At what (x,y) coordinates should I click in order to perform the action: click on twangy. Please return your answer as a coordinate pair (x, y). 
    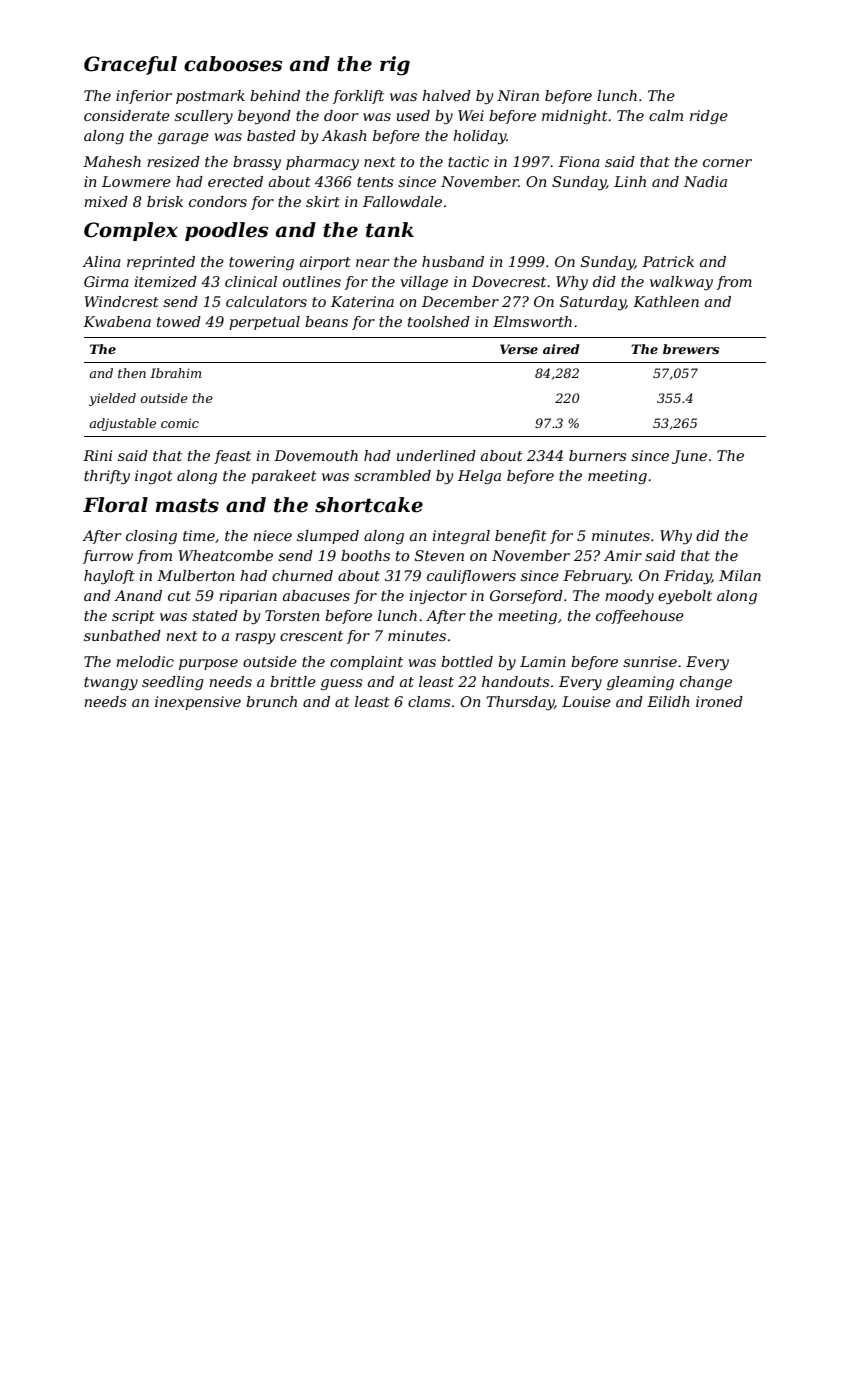
    Looking at the image, I should click on (111, 683).
